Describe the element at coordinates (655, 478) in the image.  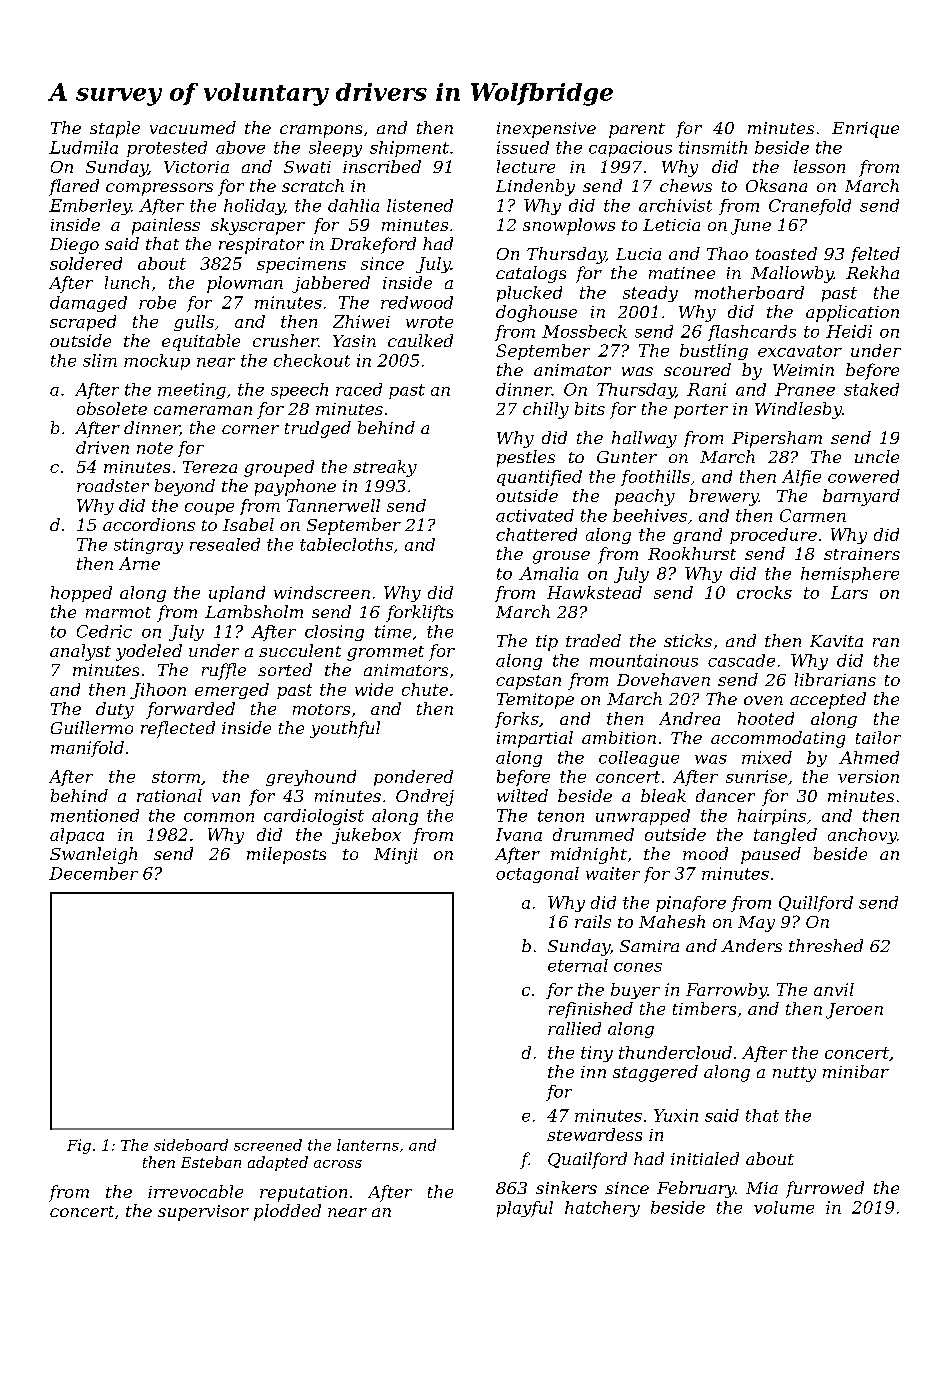
I see `foothills` at that location.
